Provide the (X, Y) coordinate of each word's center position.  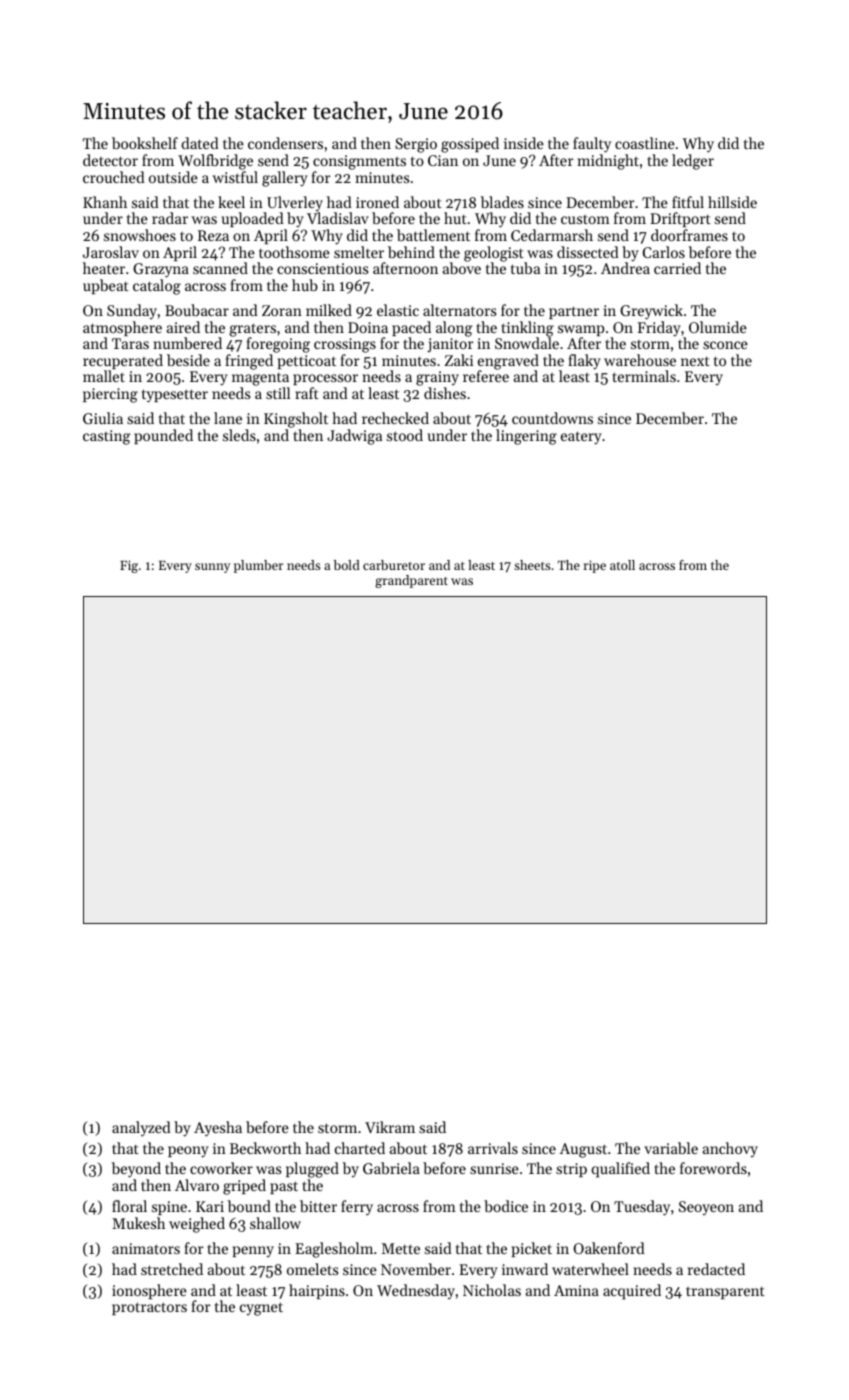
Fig (129, 566)
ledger (693, 162)
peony (188, 1152)
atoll (622, 565)
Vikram (390, 1127)
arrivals (493, 1148)
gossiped (470, 145)
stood (405, 435)
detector (110, 160)
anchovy (730, 1149)
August (583, 1150)
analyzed (141, 1129)
